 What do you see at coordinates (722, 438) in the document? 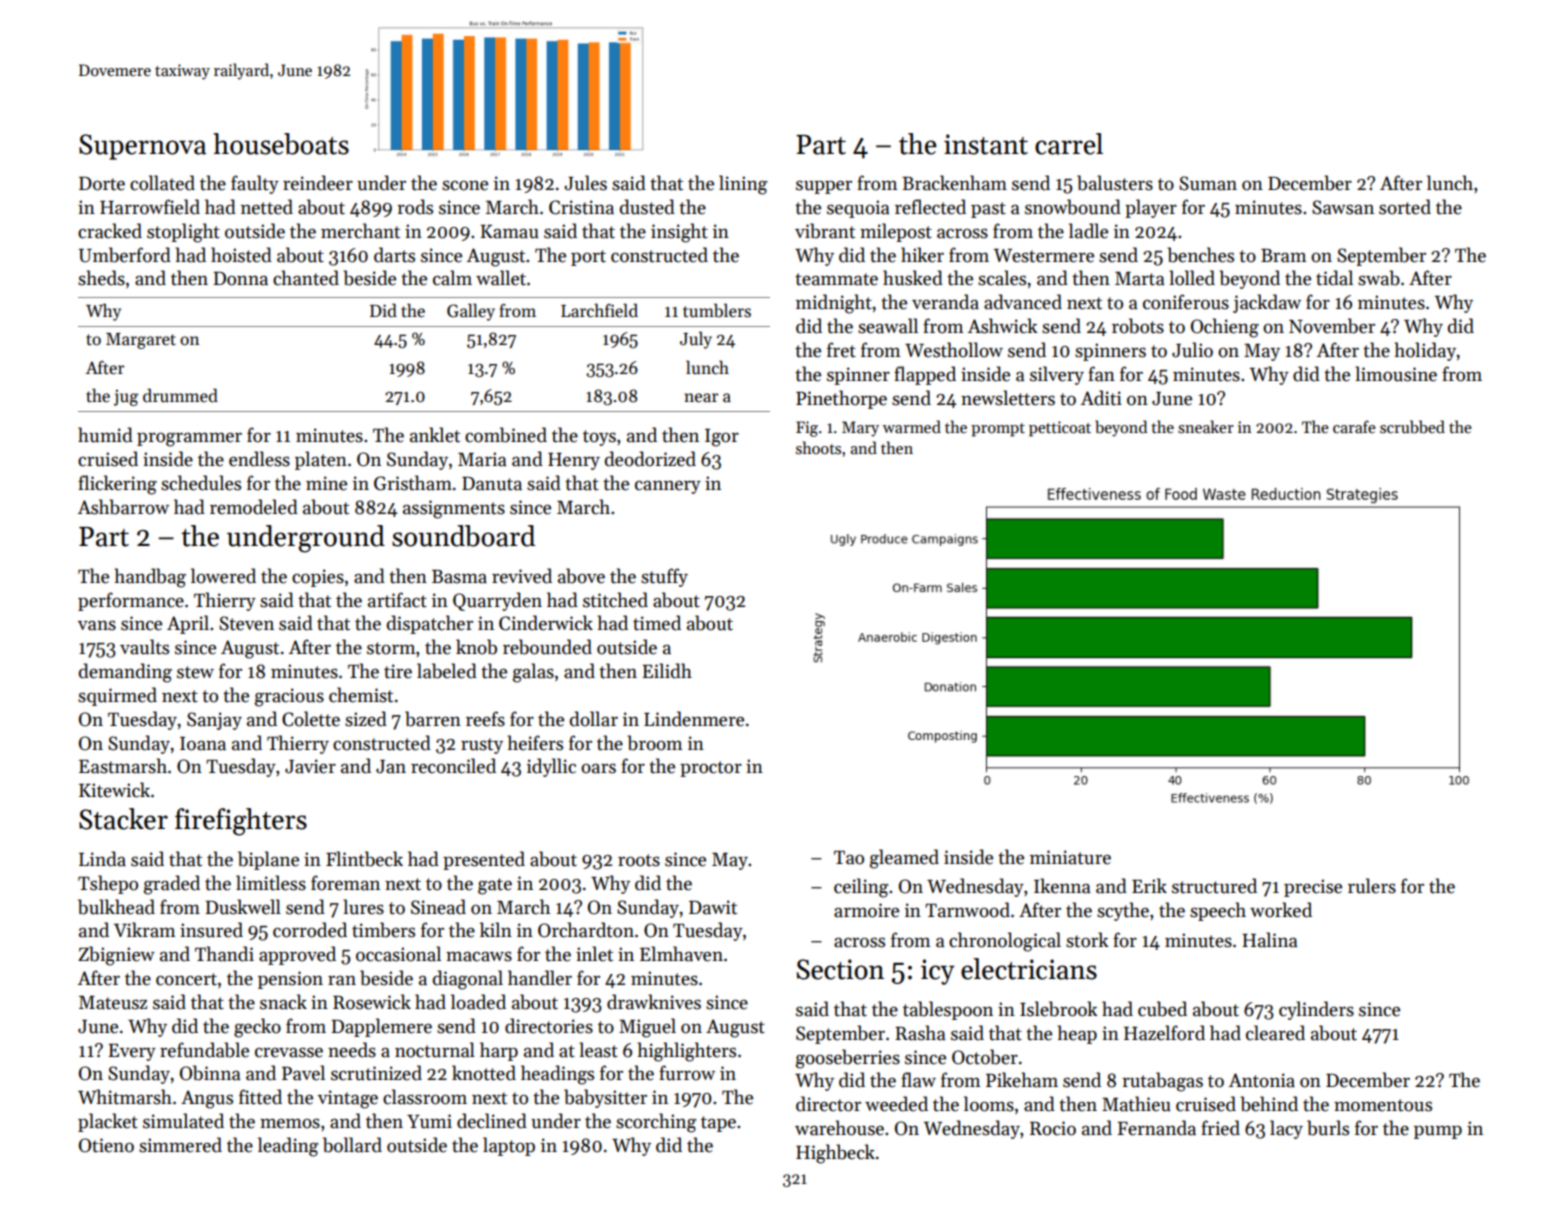
I see `Igor` at bounding box center [722, 438].
